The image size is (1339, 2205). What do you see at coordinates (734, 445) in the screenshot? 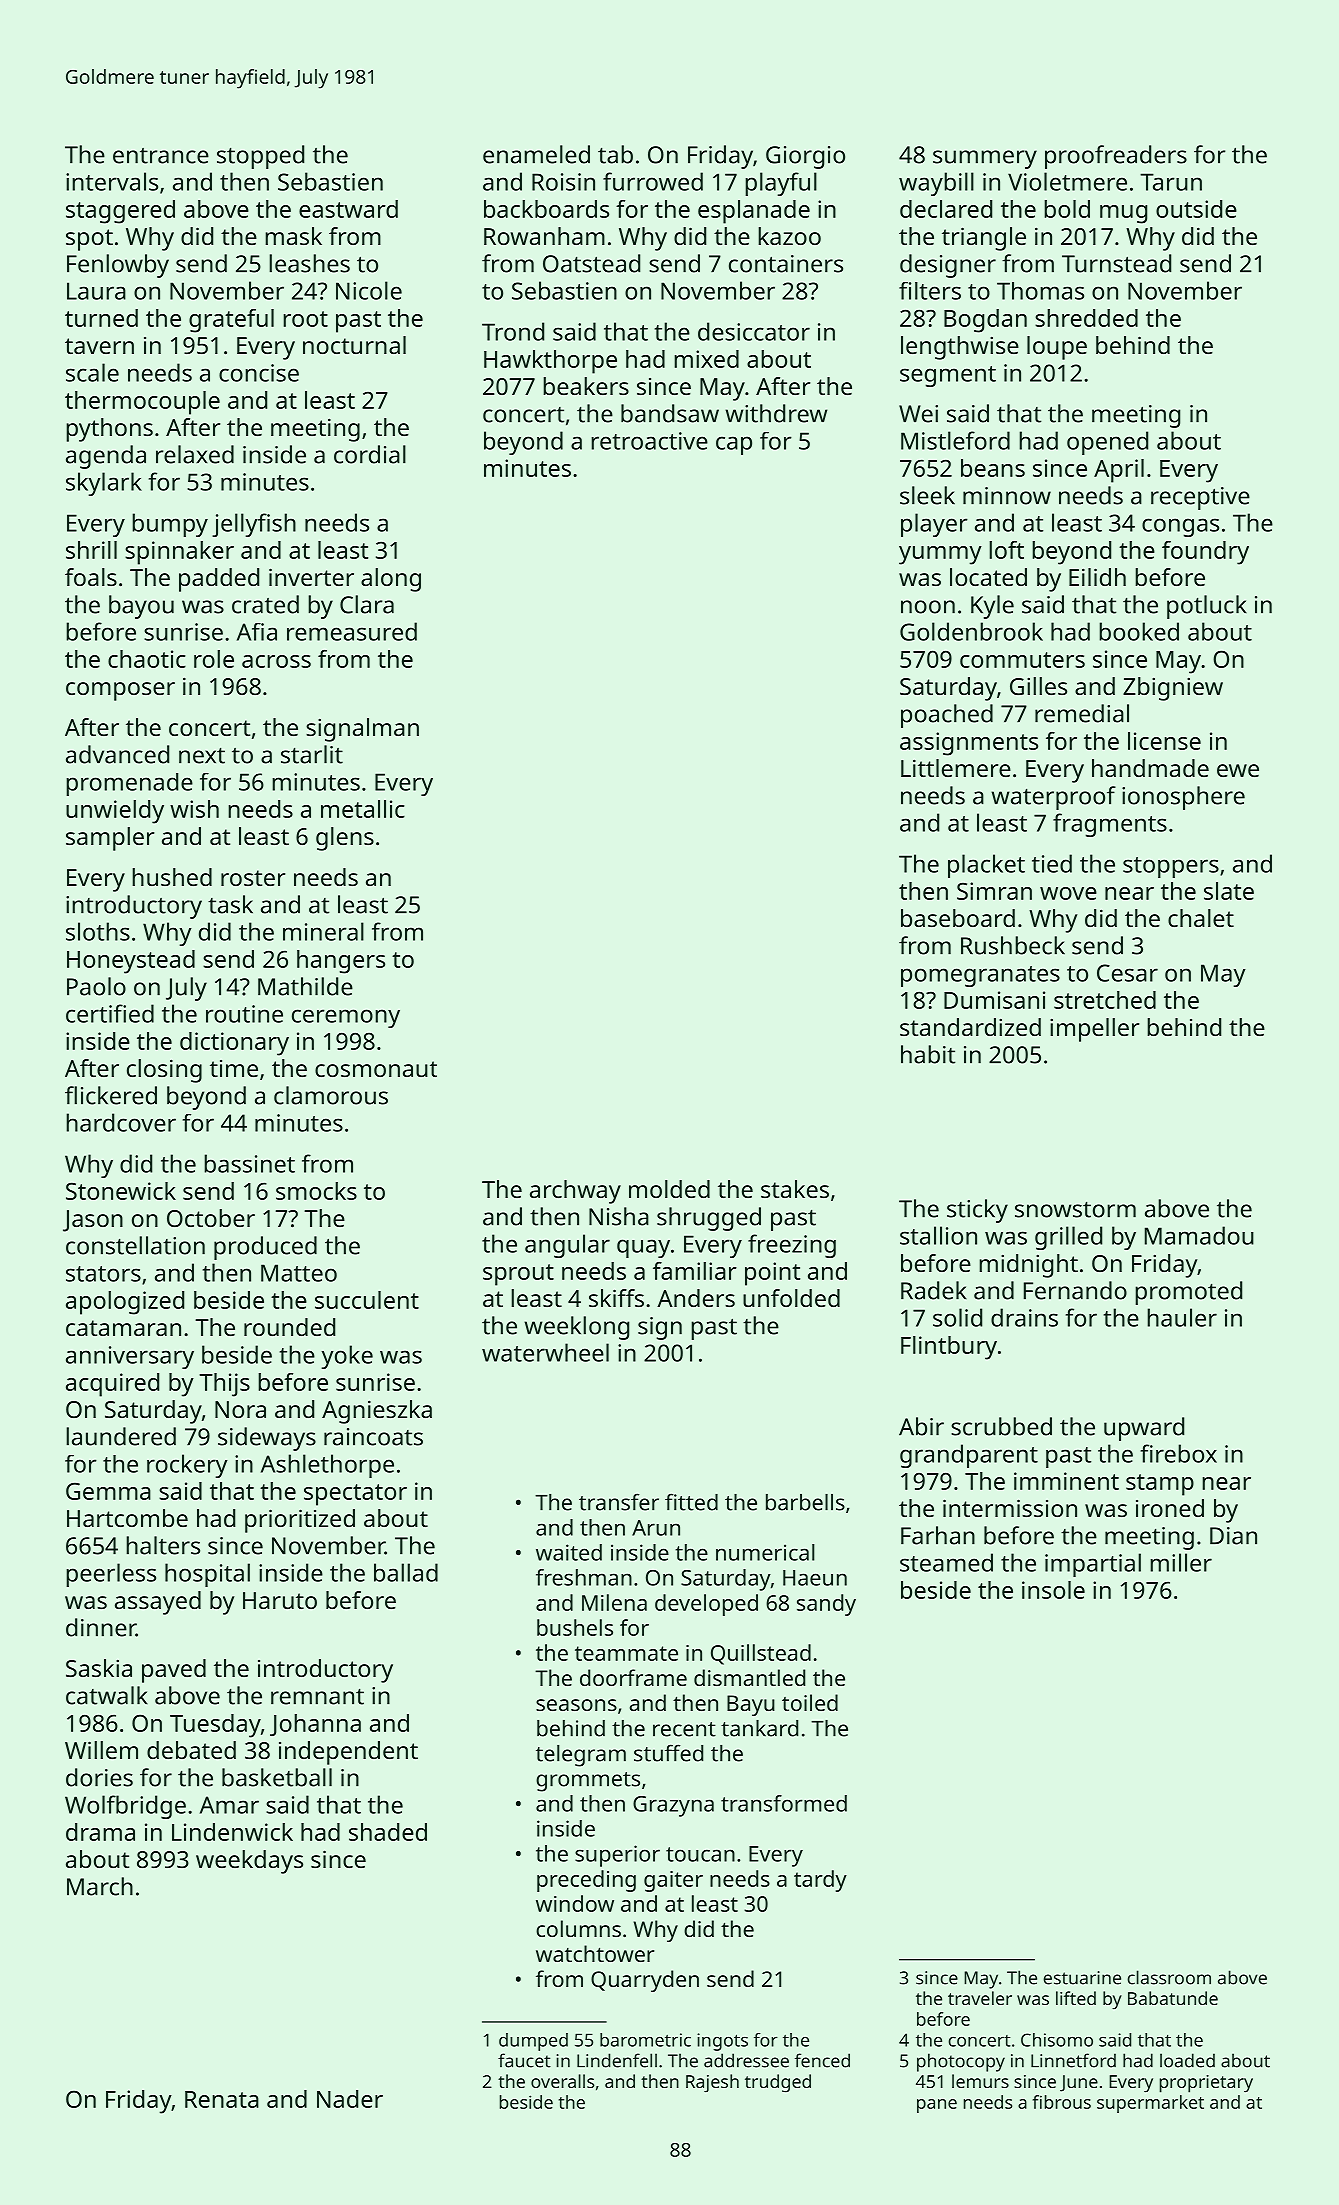
I see `cap` at bounding box center [734, 445].
